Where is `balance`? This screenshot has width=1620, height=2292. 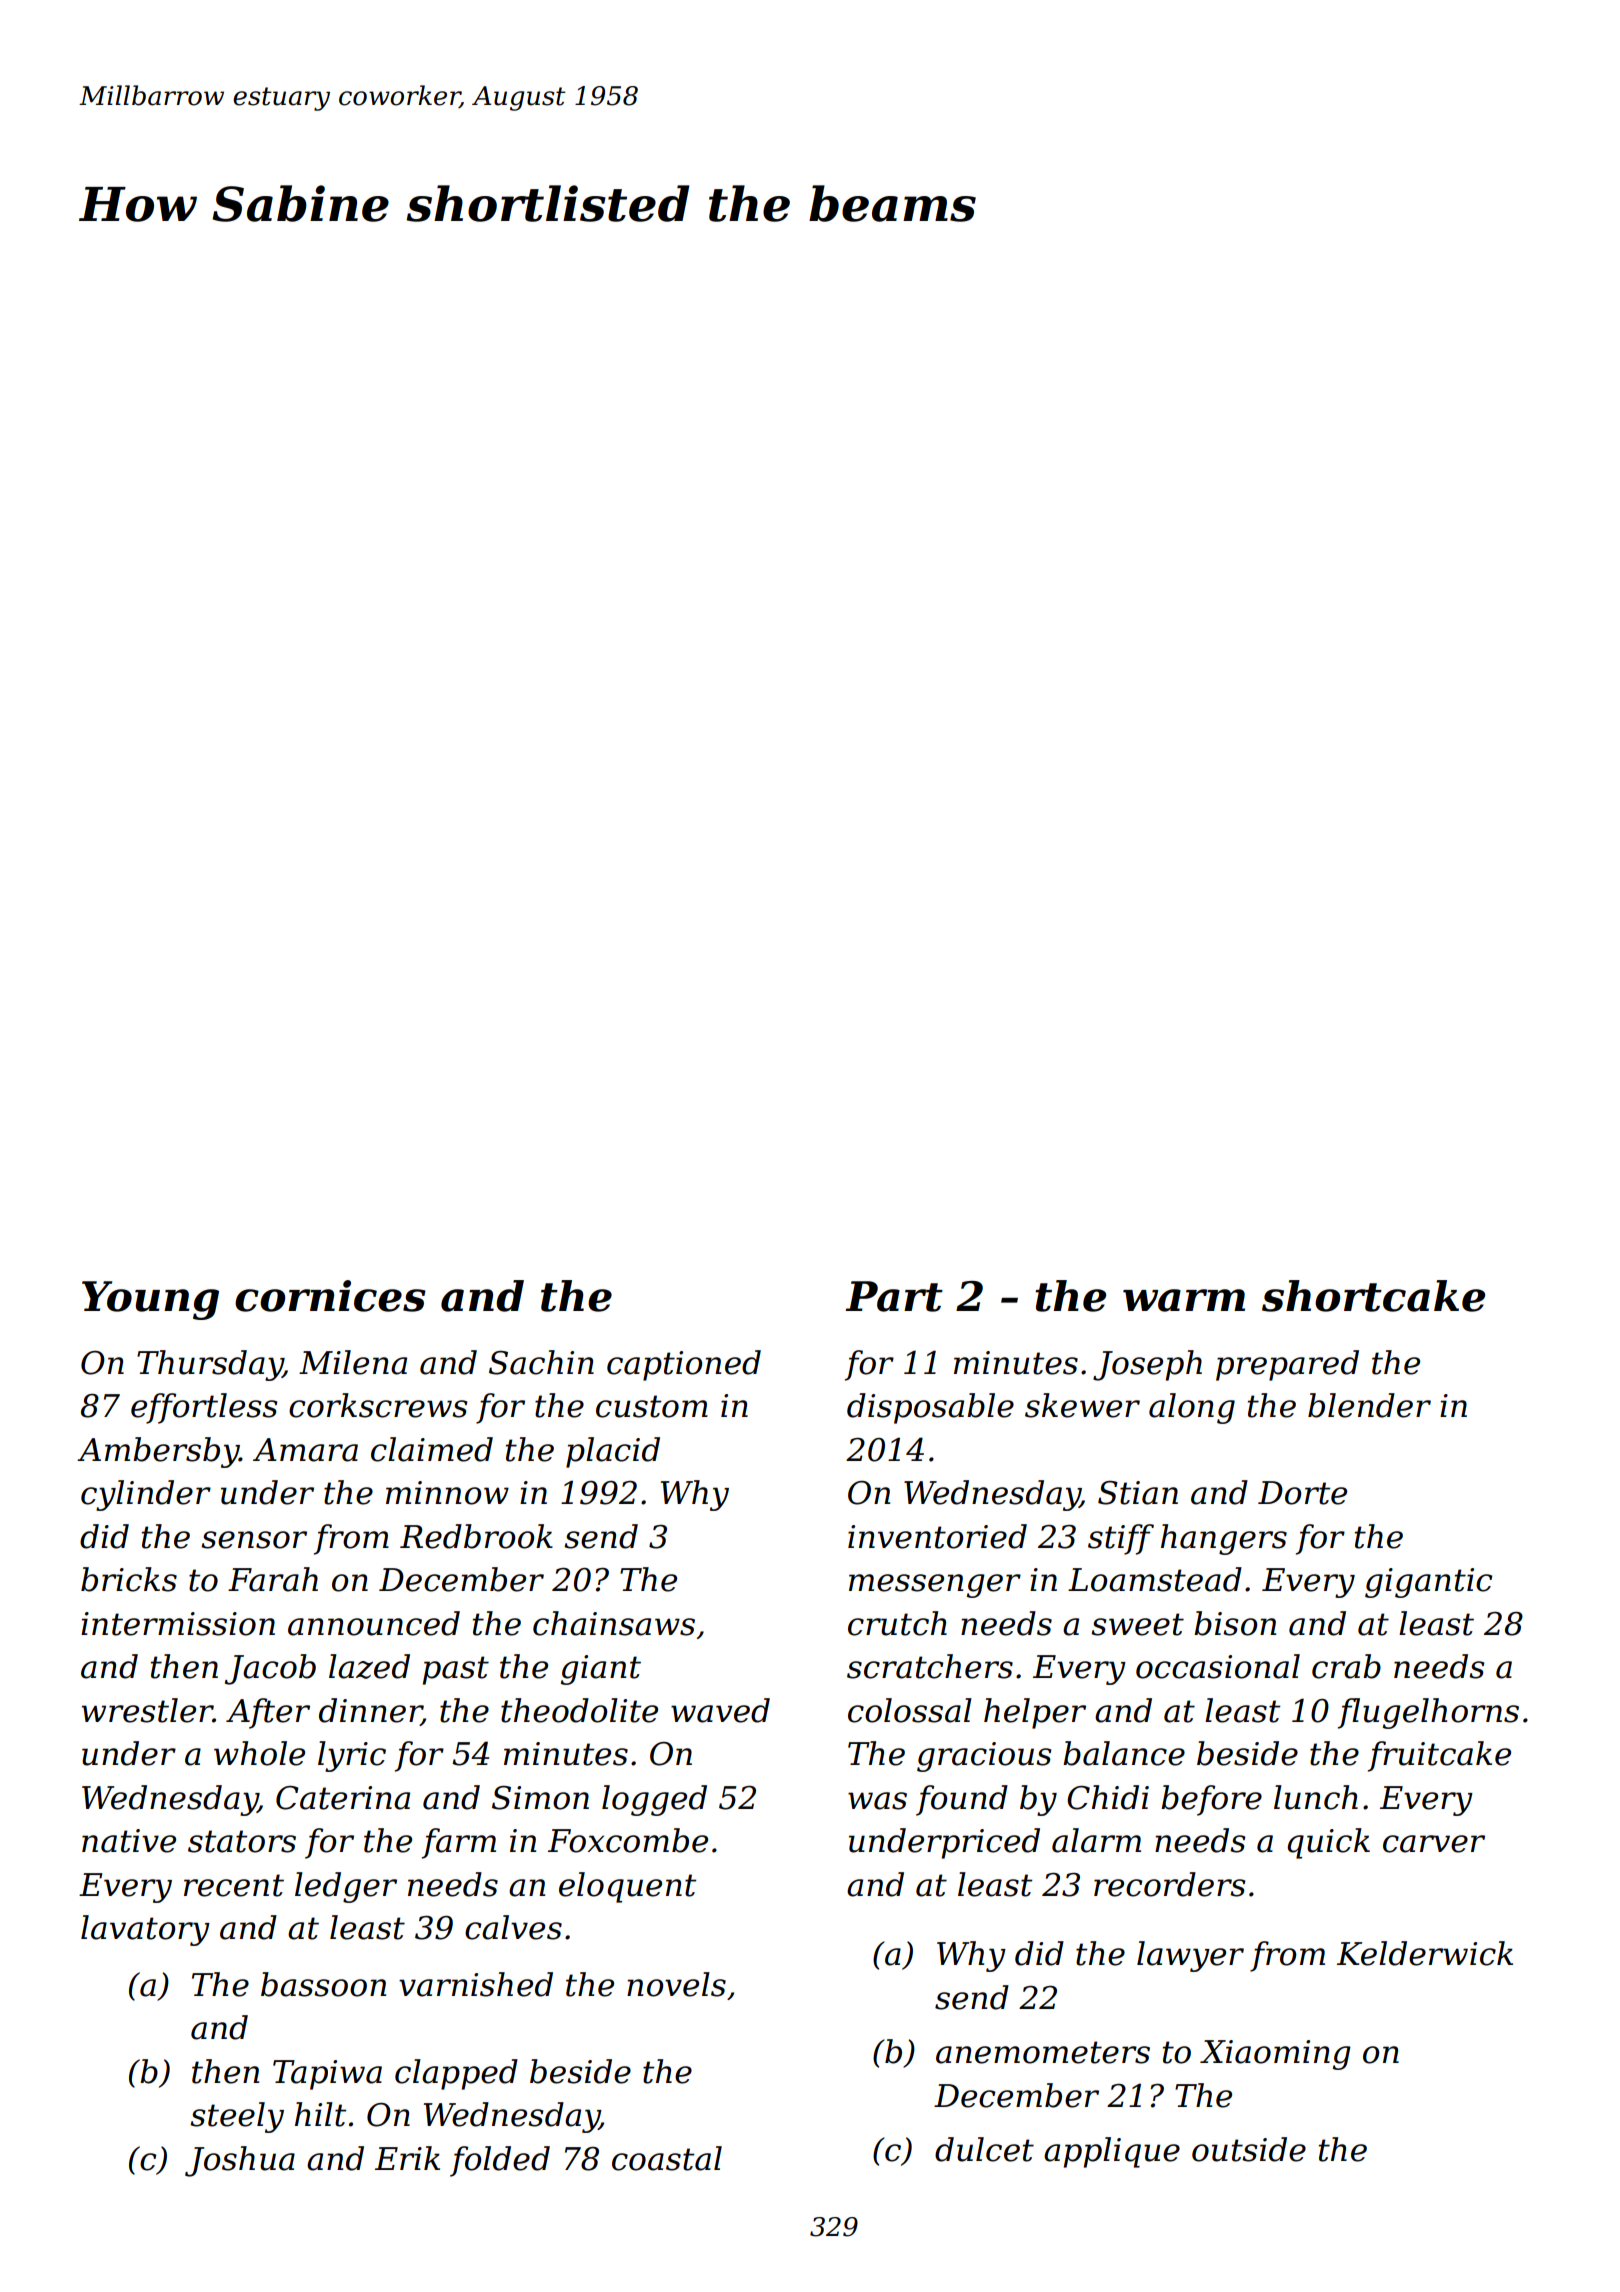 balance is located at coordinates (1124, 1753).
